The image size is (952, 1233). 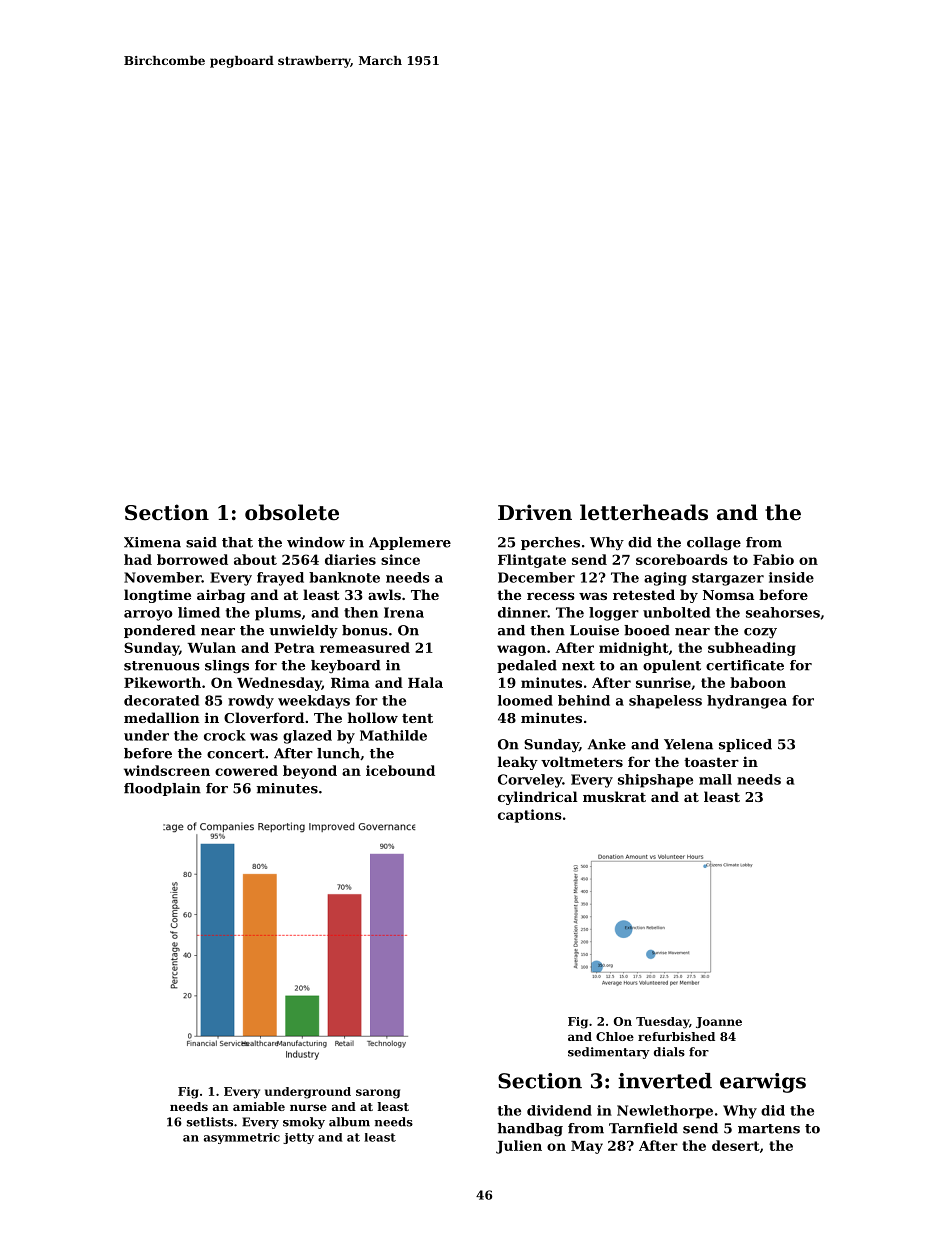 What do you see at coordinates (644, 512) in the page?
I see `letterheads` at bounding box center [644, 512].
